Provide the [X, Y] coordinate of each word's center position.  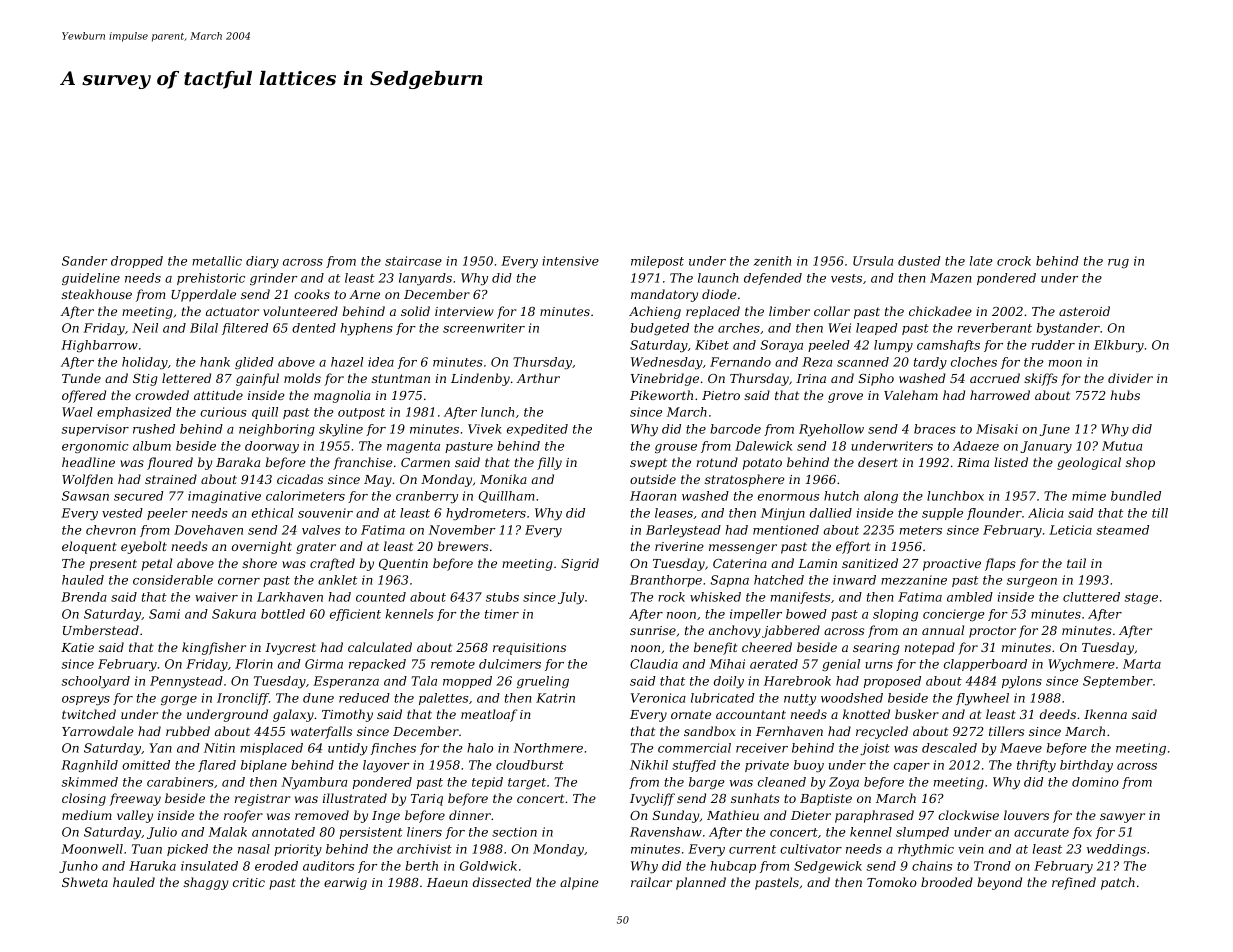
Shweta [85, 882]
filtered [245, 329]
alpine [579, 883]
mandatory [664, 295]
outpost [361, 413]
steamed [1122, 530]
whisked [715, 597]
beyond [999, 883]
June [1055, 430]
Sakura [234, 614]
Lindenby [480, 379]
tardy [930, 363]
